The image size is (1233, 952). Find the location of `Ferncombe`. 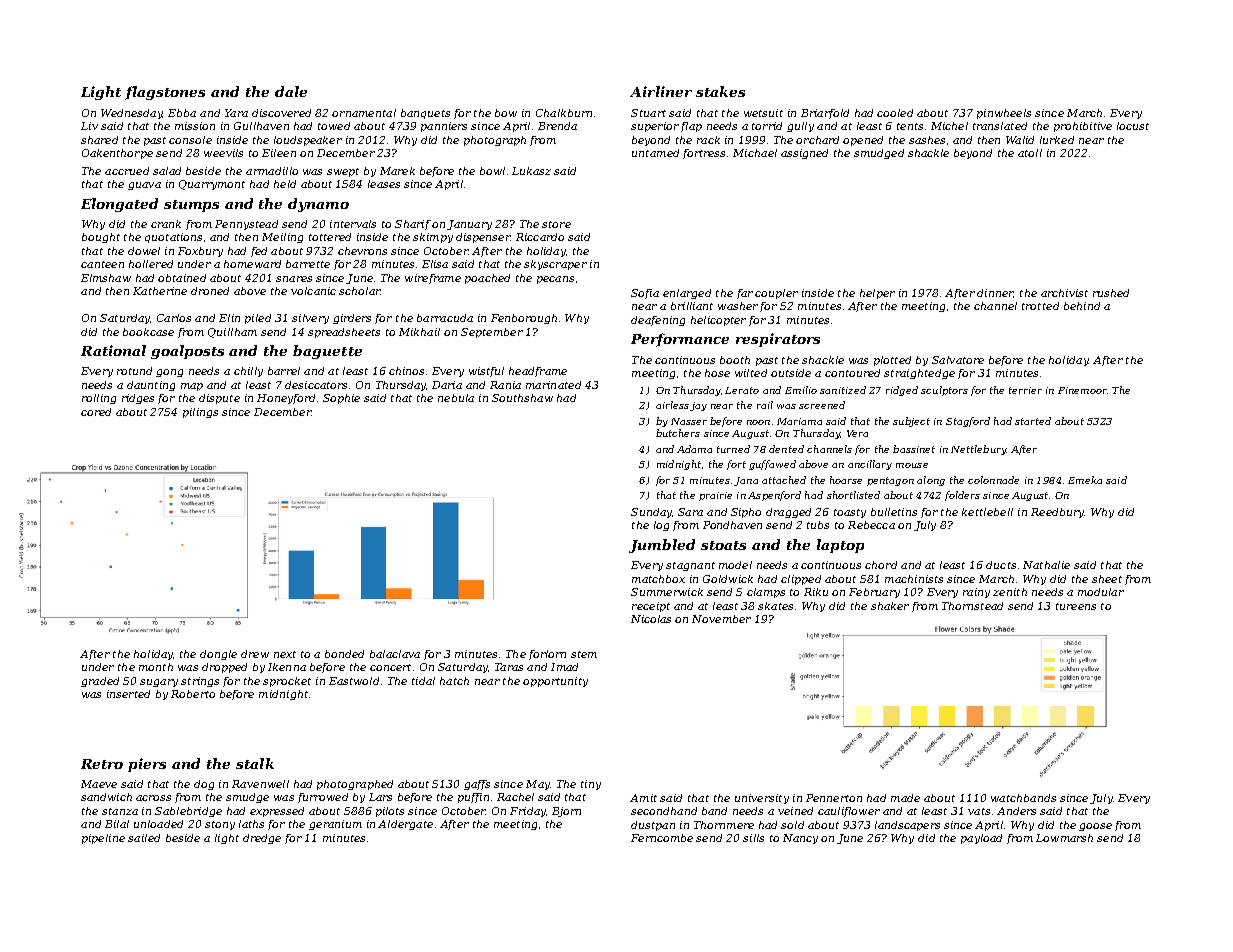

Ferncombe is located at coordinates (662, 838).
